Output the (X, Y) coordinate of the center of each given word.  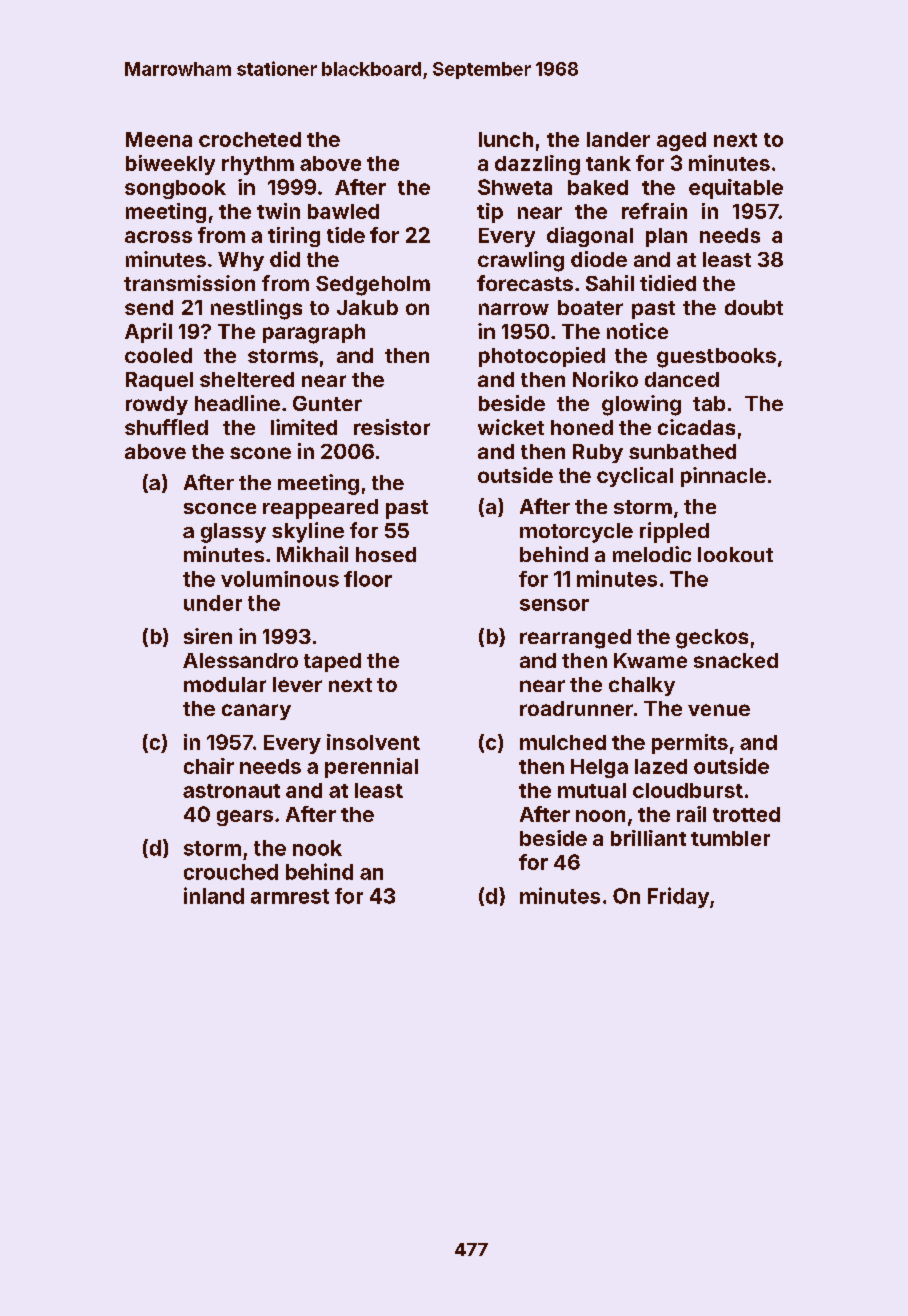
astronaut (231, 791)
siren (208, 636)
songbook (175, 189)
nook (317, 848)
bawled (343, 211)
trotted (746, 814)
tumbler (730, 838)
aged (681, 141)
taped (332, 662)
